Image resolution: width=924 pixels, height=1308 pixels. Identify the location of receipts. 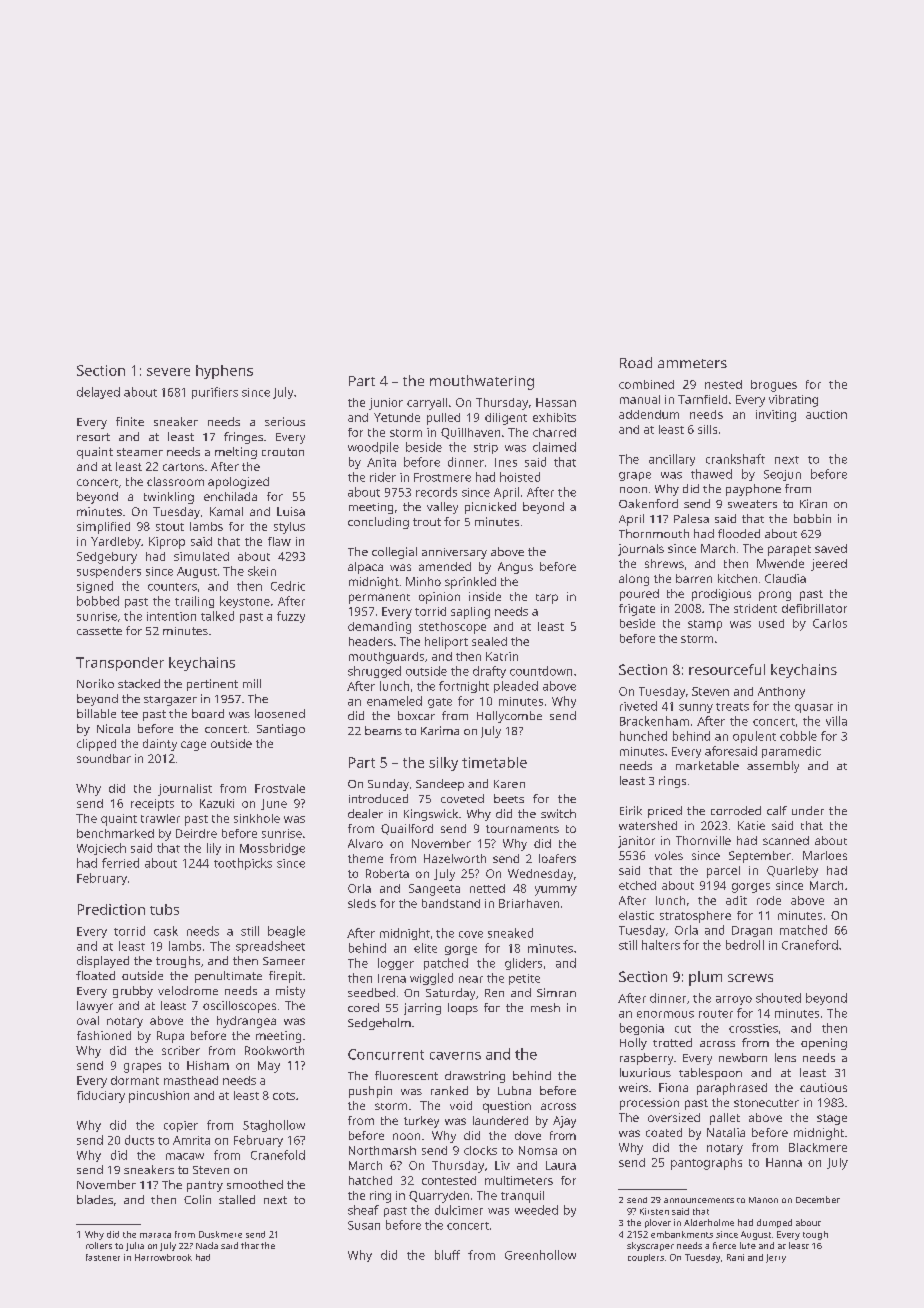
(152, 805).
